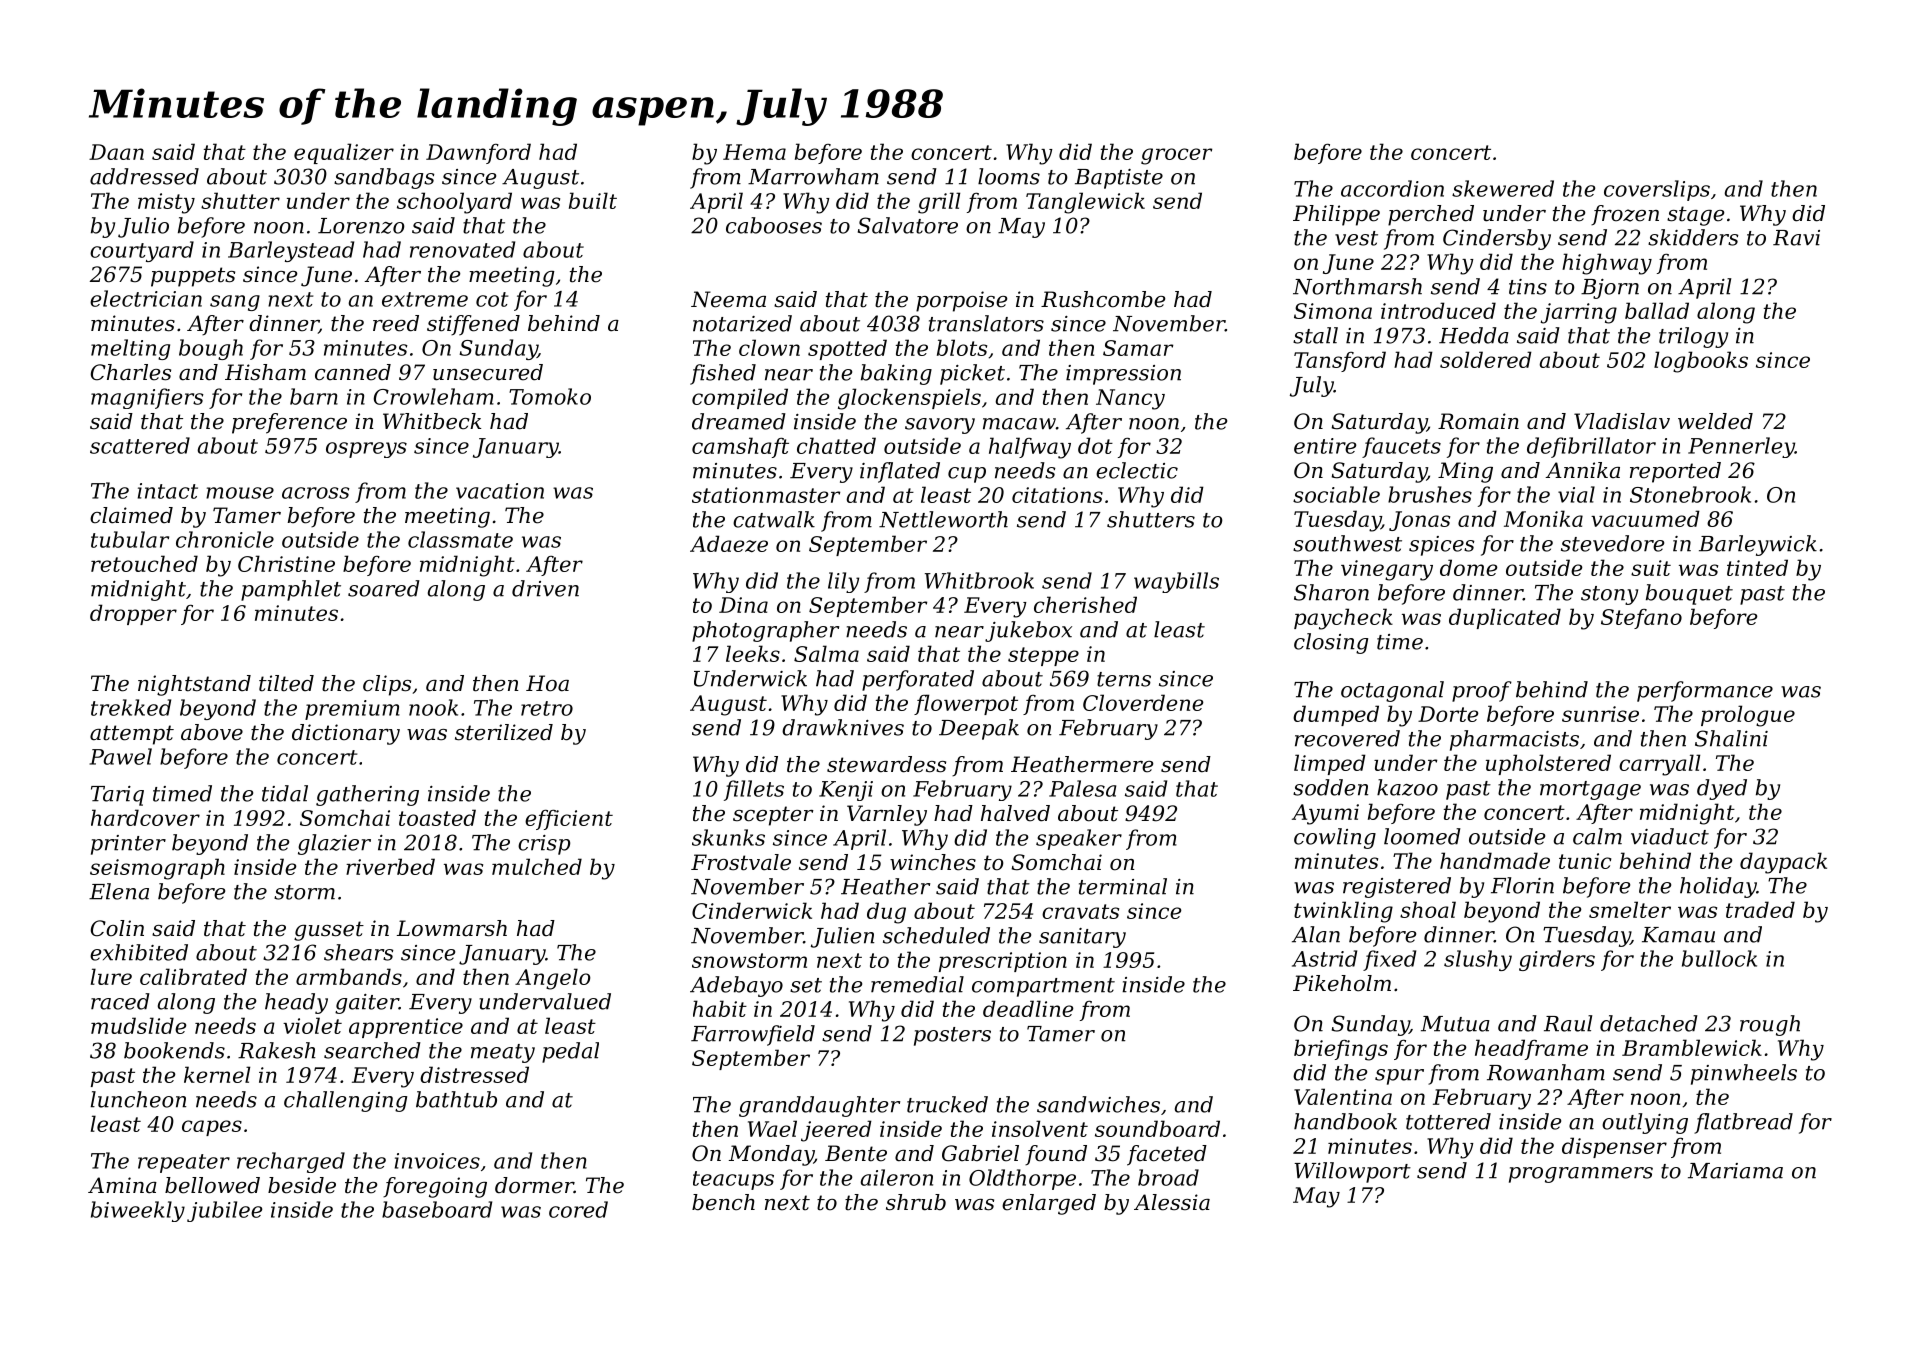  Describe the element at coordinates (952, 1036) in the screenshot. I see `posters` at that location.
